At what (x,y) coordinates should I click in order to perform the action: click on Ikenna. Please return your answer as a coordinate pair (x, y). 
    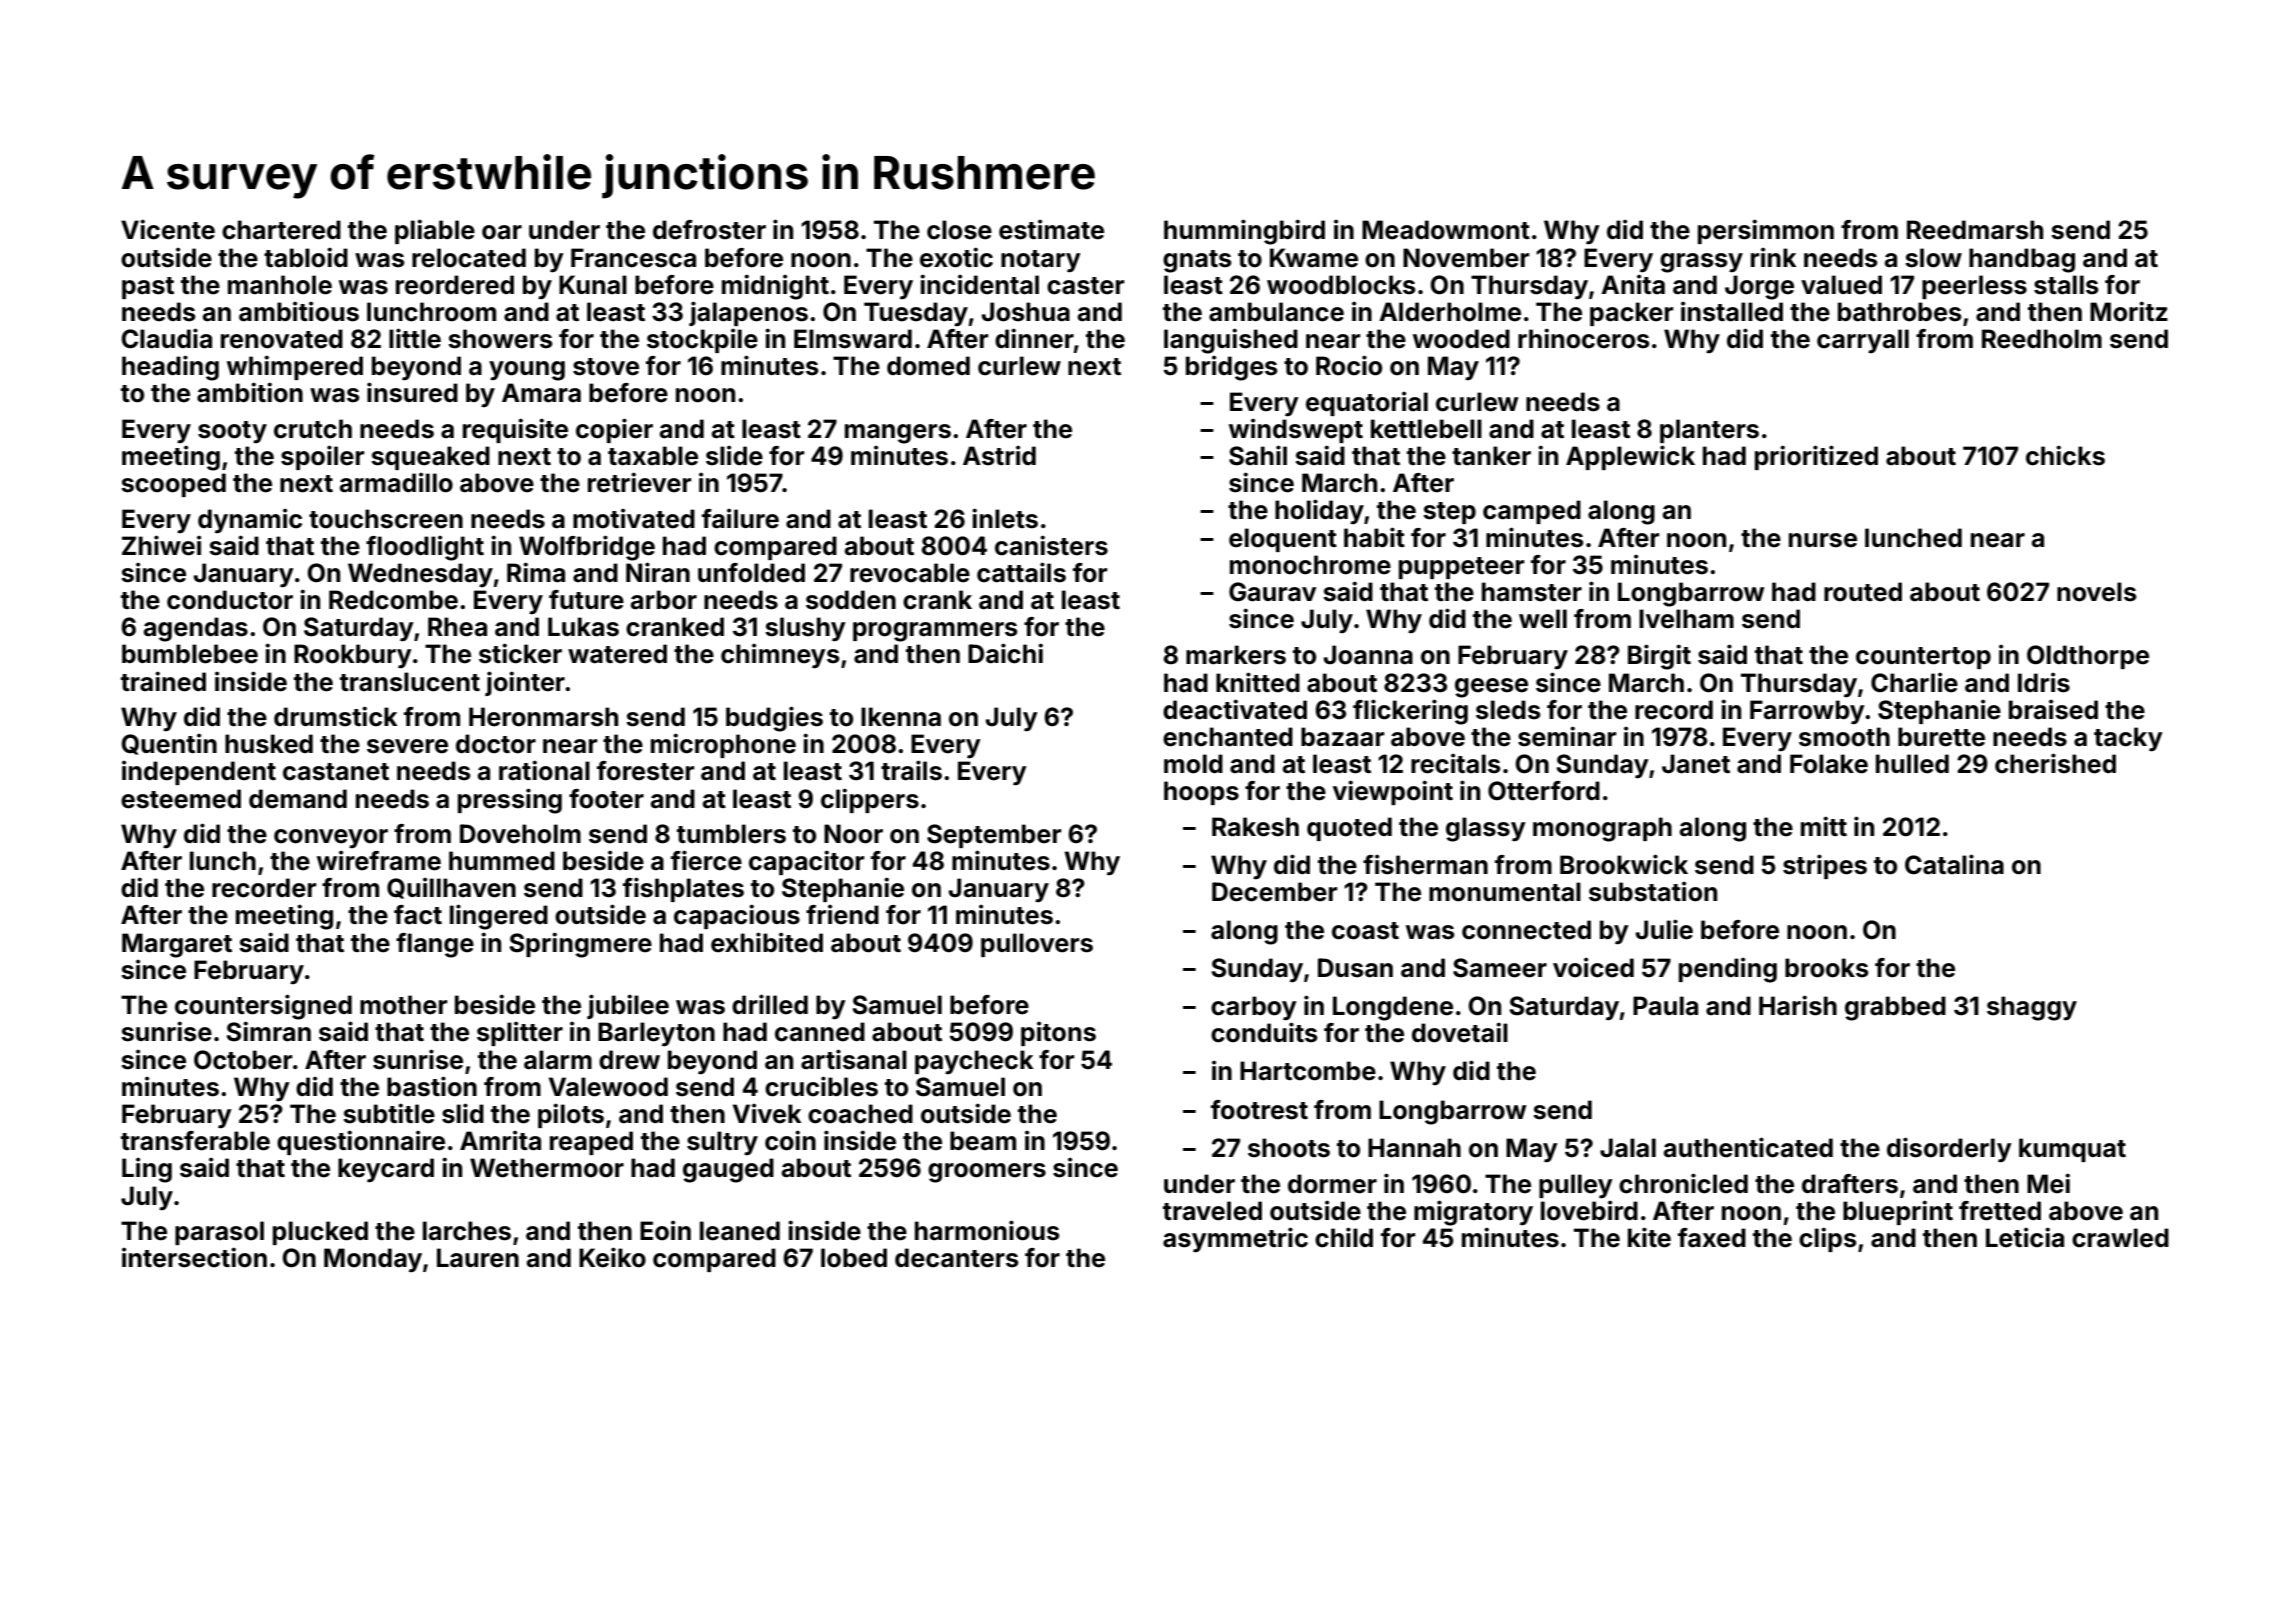
    Looking at the image, I should click on (901, 717).
